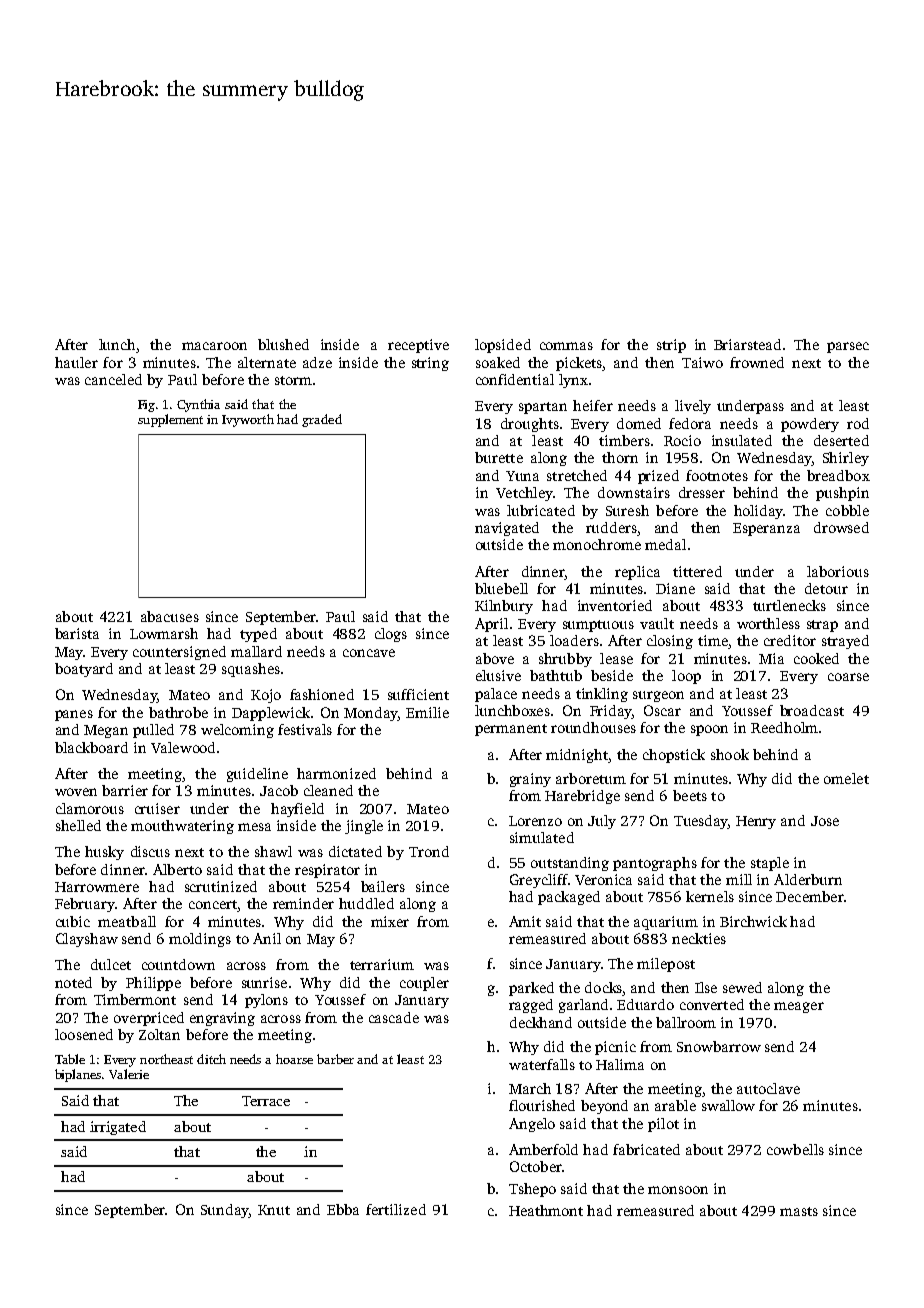 This screenshot has width=924, height=1308. I want to click on noted, so click(73, 982).
